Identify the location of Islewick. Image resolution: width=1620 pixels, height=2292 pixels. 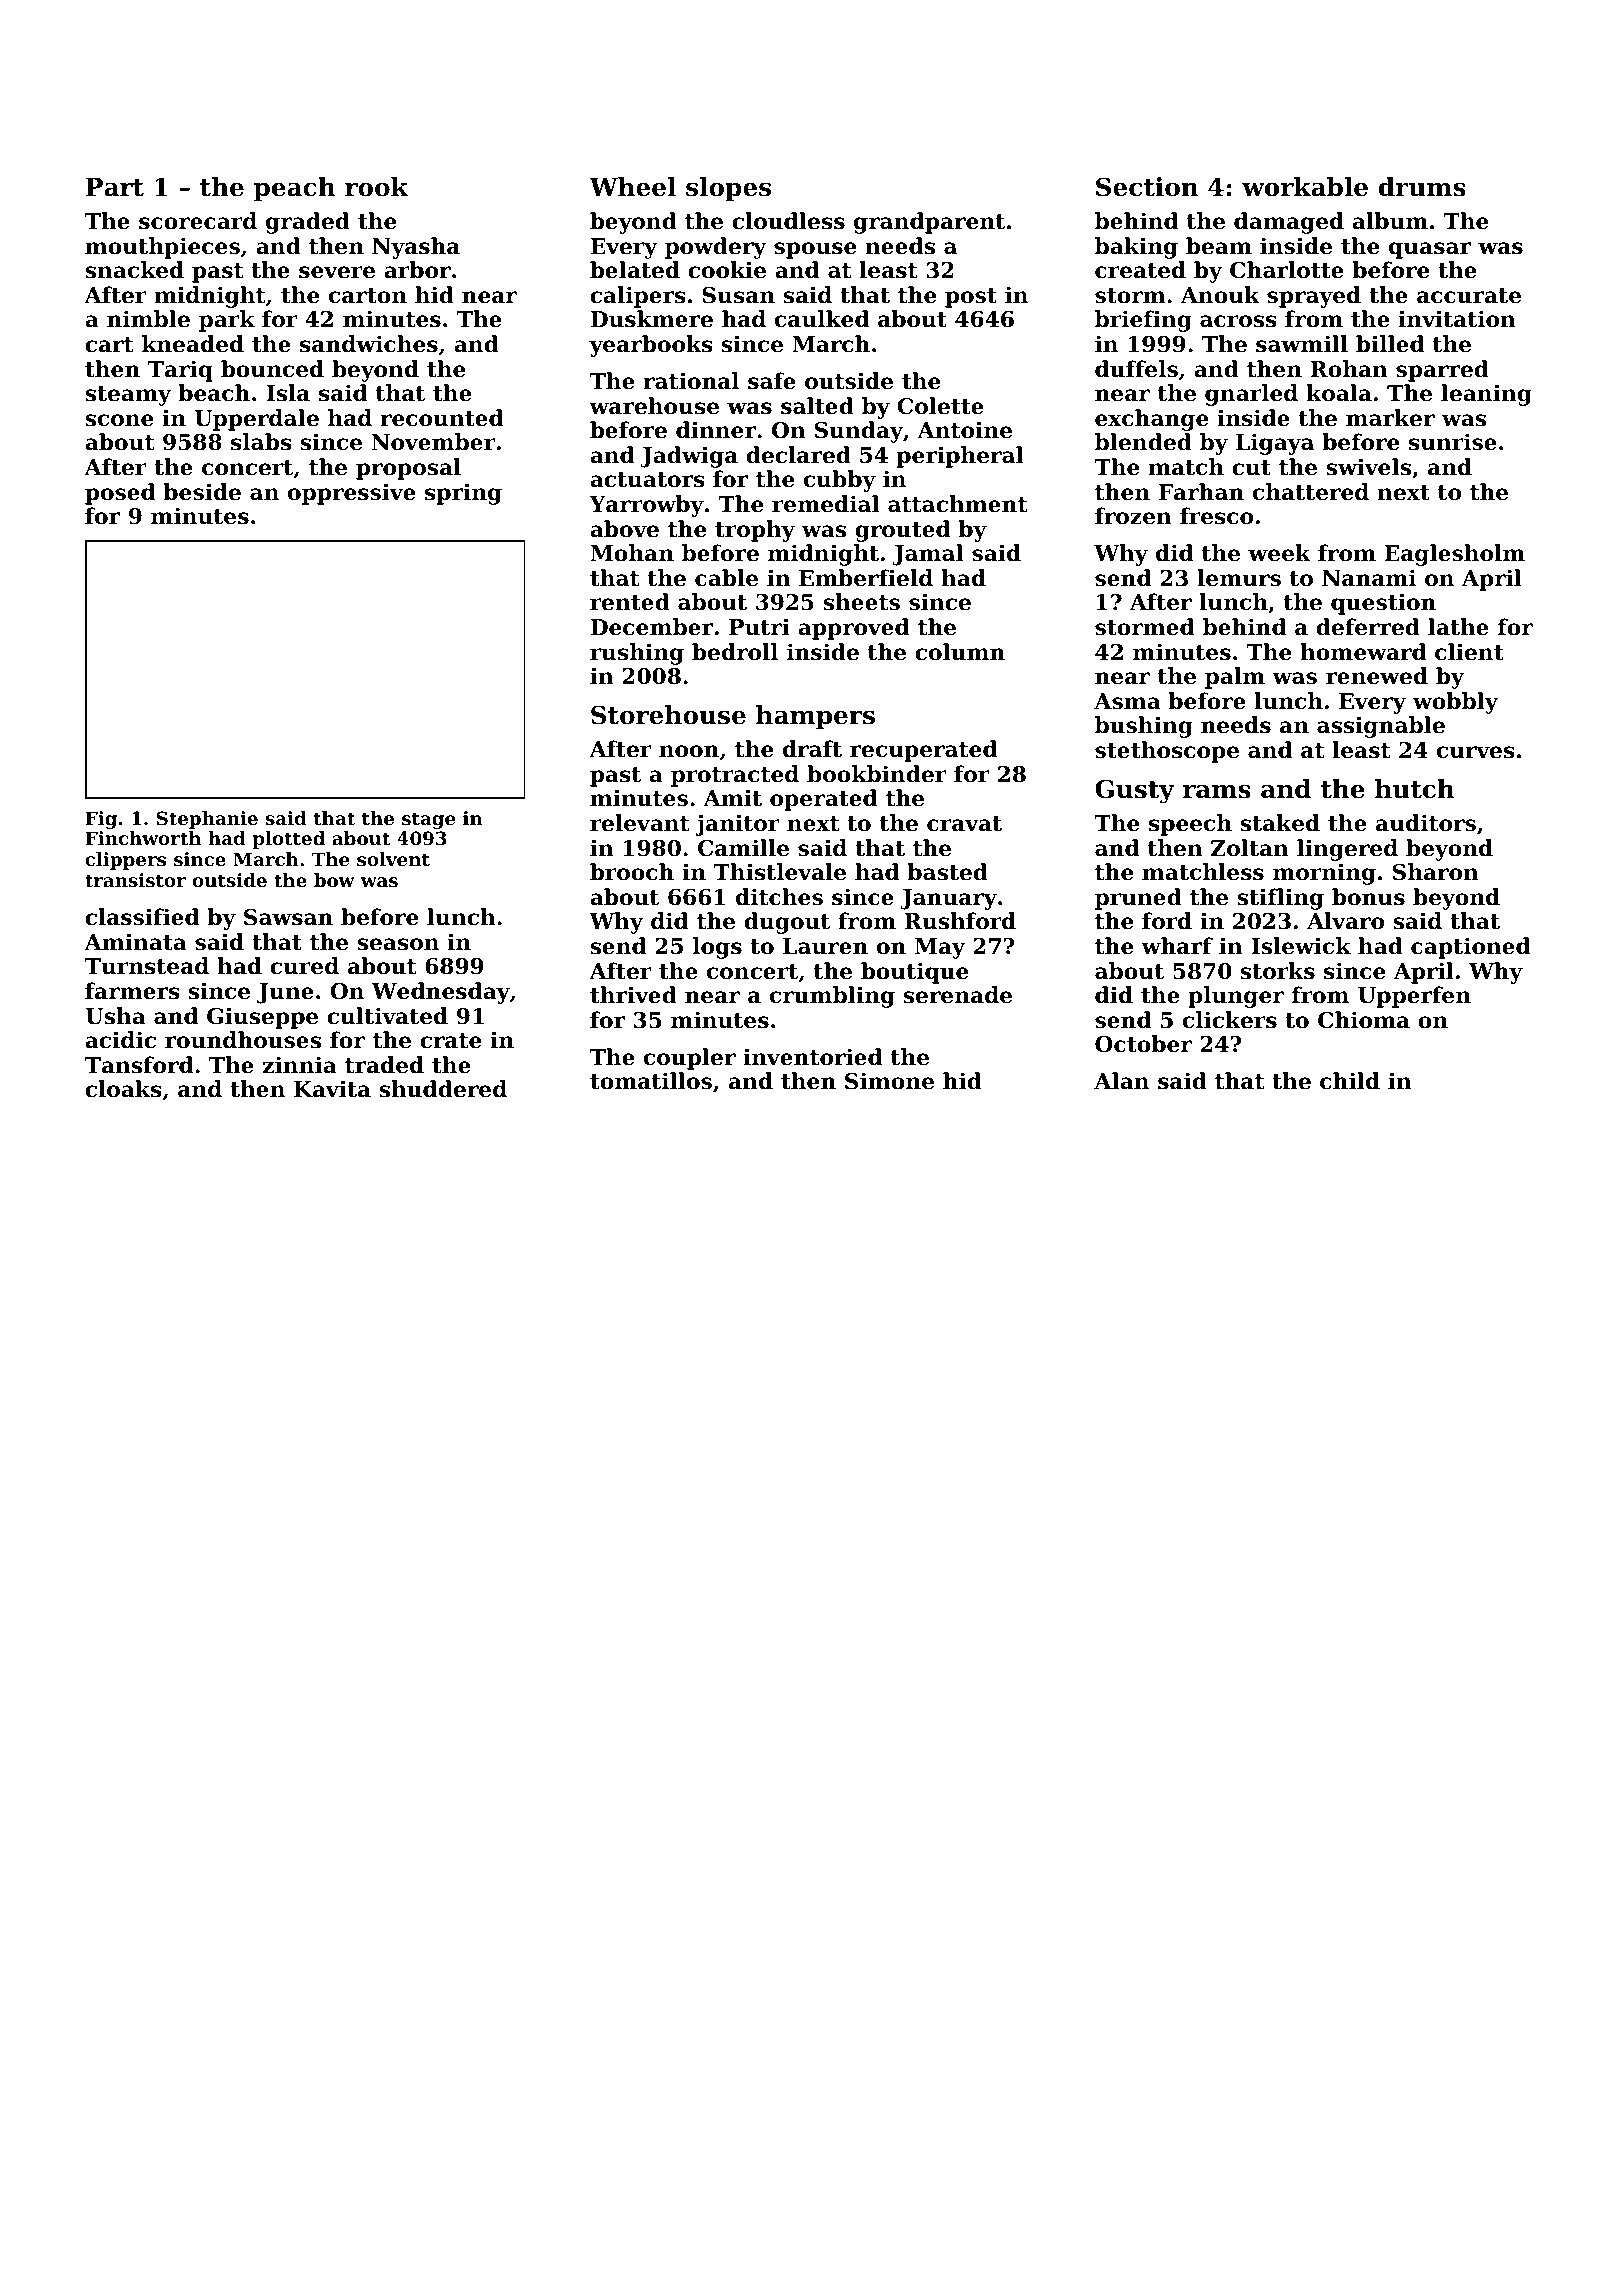
(1301, 946).
